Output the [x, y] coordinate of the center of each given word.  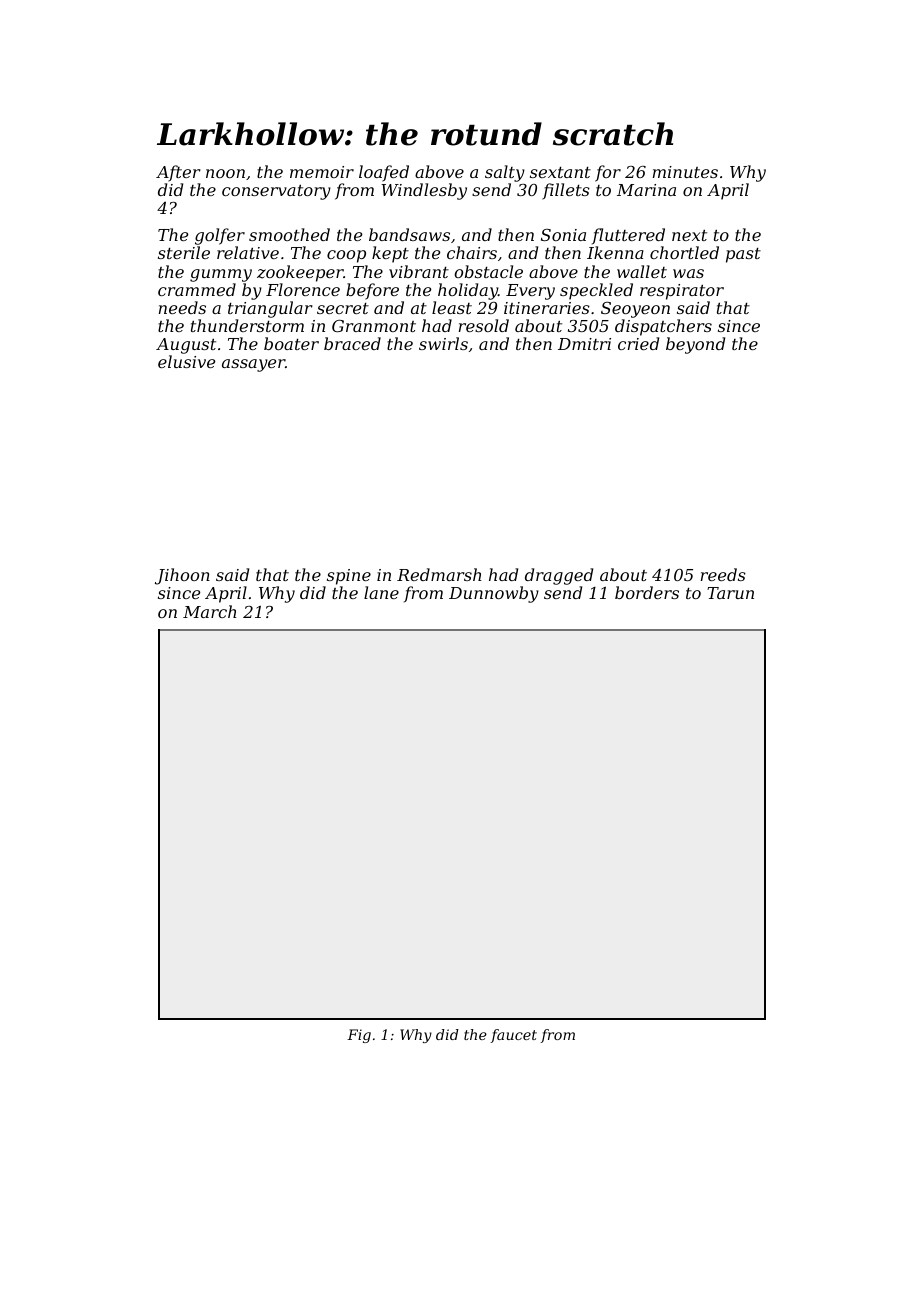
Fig [359, 1036]
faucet [514, 1036]
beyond [695, 345]
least [452, 307]
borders [647, 592]
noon [225, 173]
